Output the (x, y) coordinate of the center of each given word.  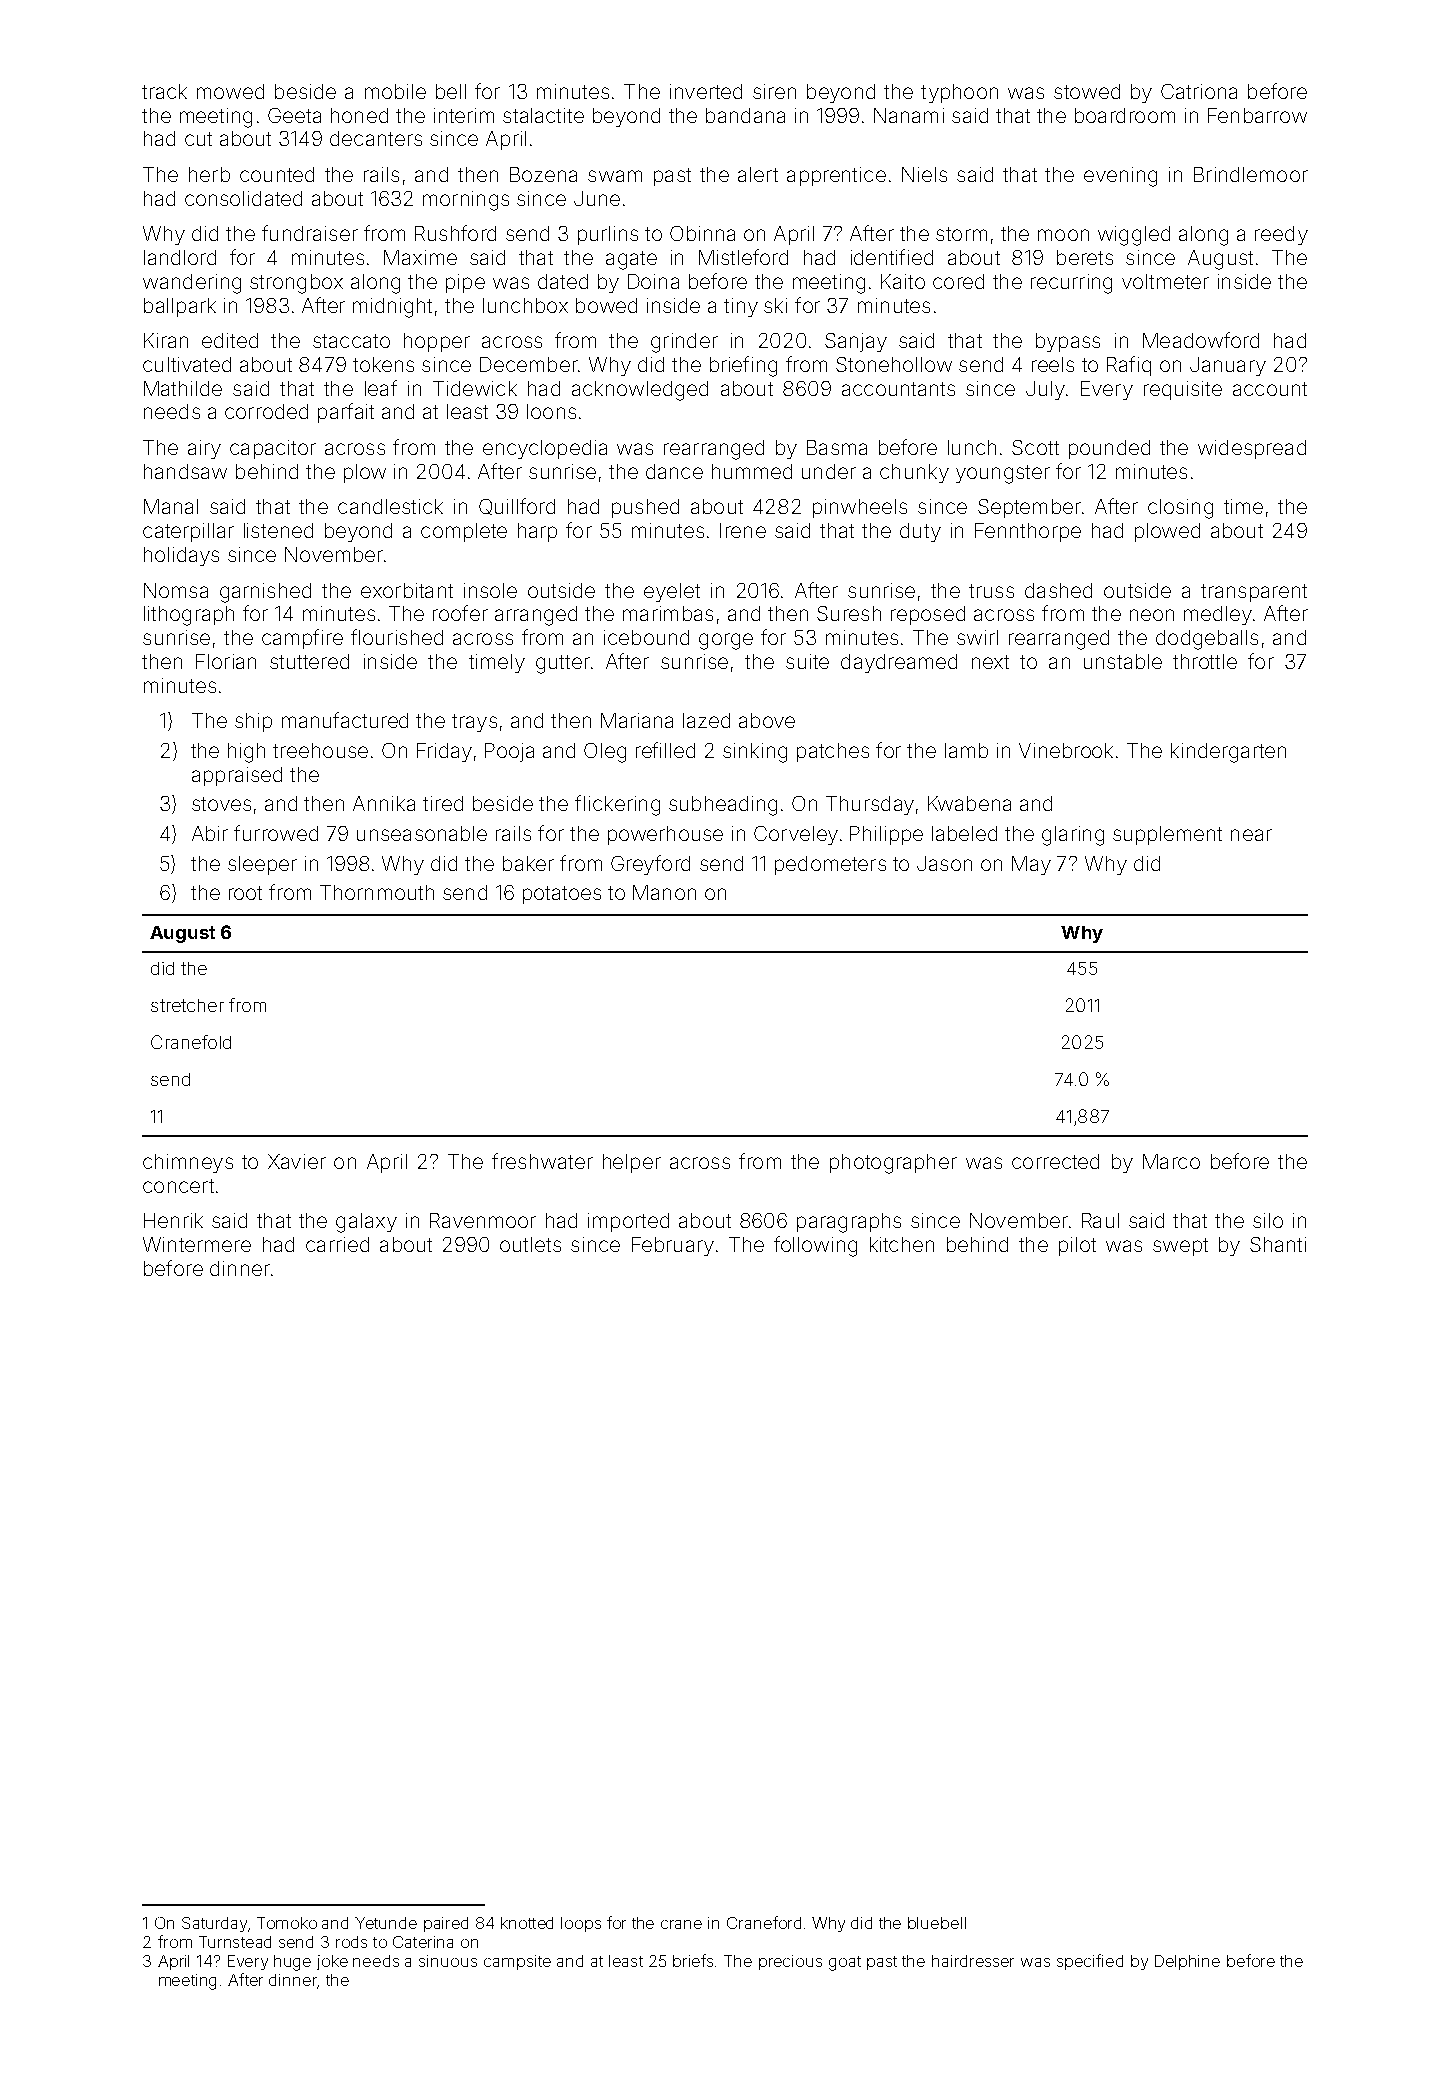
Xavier (297, 1161)
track (164, 91)
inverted (706, 91)
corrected (1055, 1161)
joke (332, 1962)
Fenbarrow (1257, 115)
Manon (664, 892)
